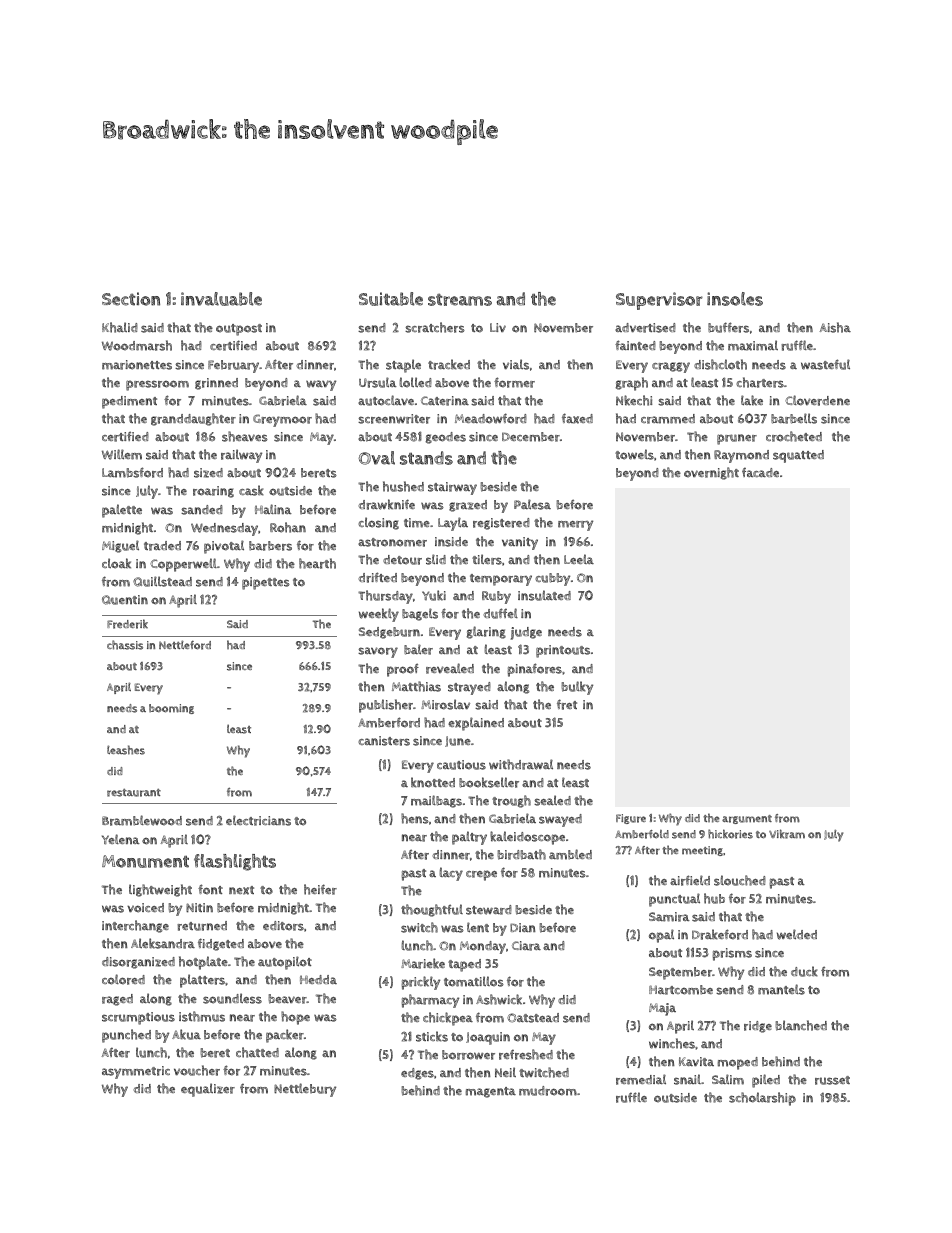 The width and height of the page is (952, 1233). What do you see at coordinates (224, 529) in the page?
I see `Wednesday` at bounding box center [224, 529].
